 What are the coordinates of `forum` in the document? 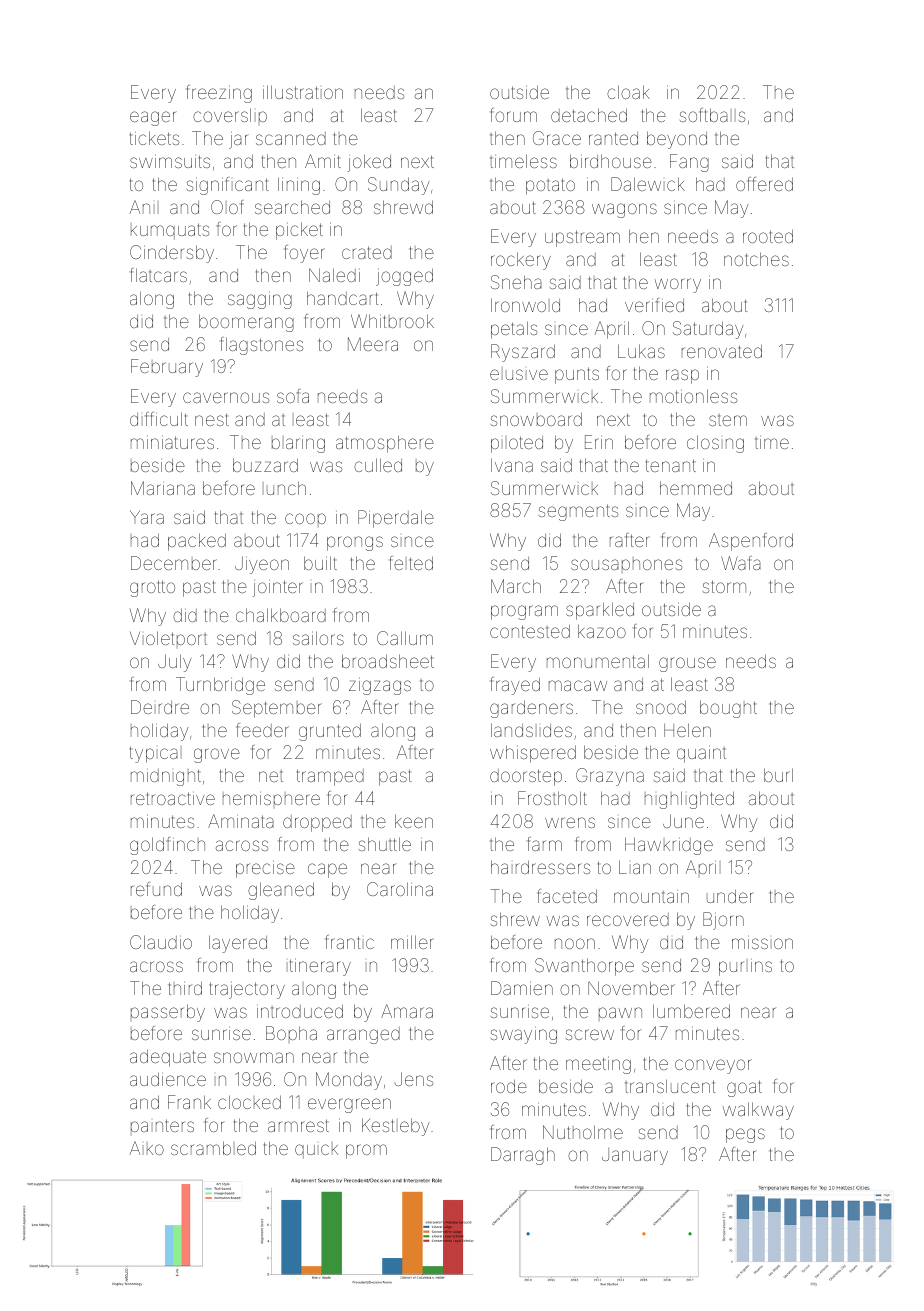 It's located at (514, 115).
